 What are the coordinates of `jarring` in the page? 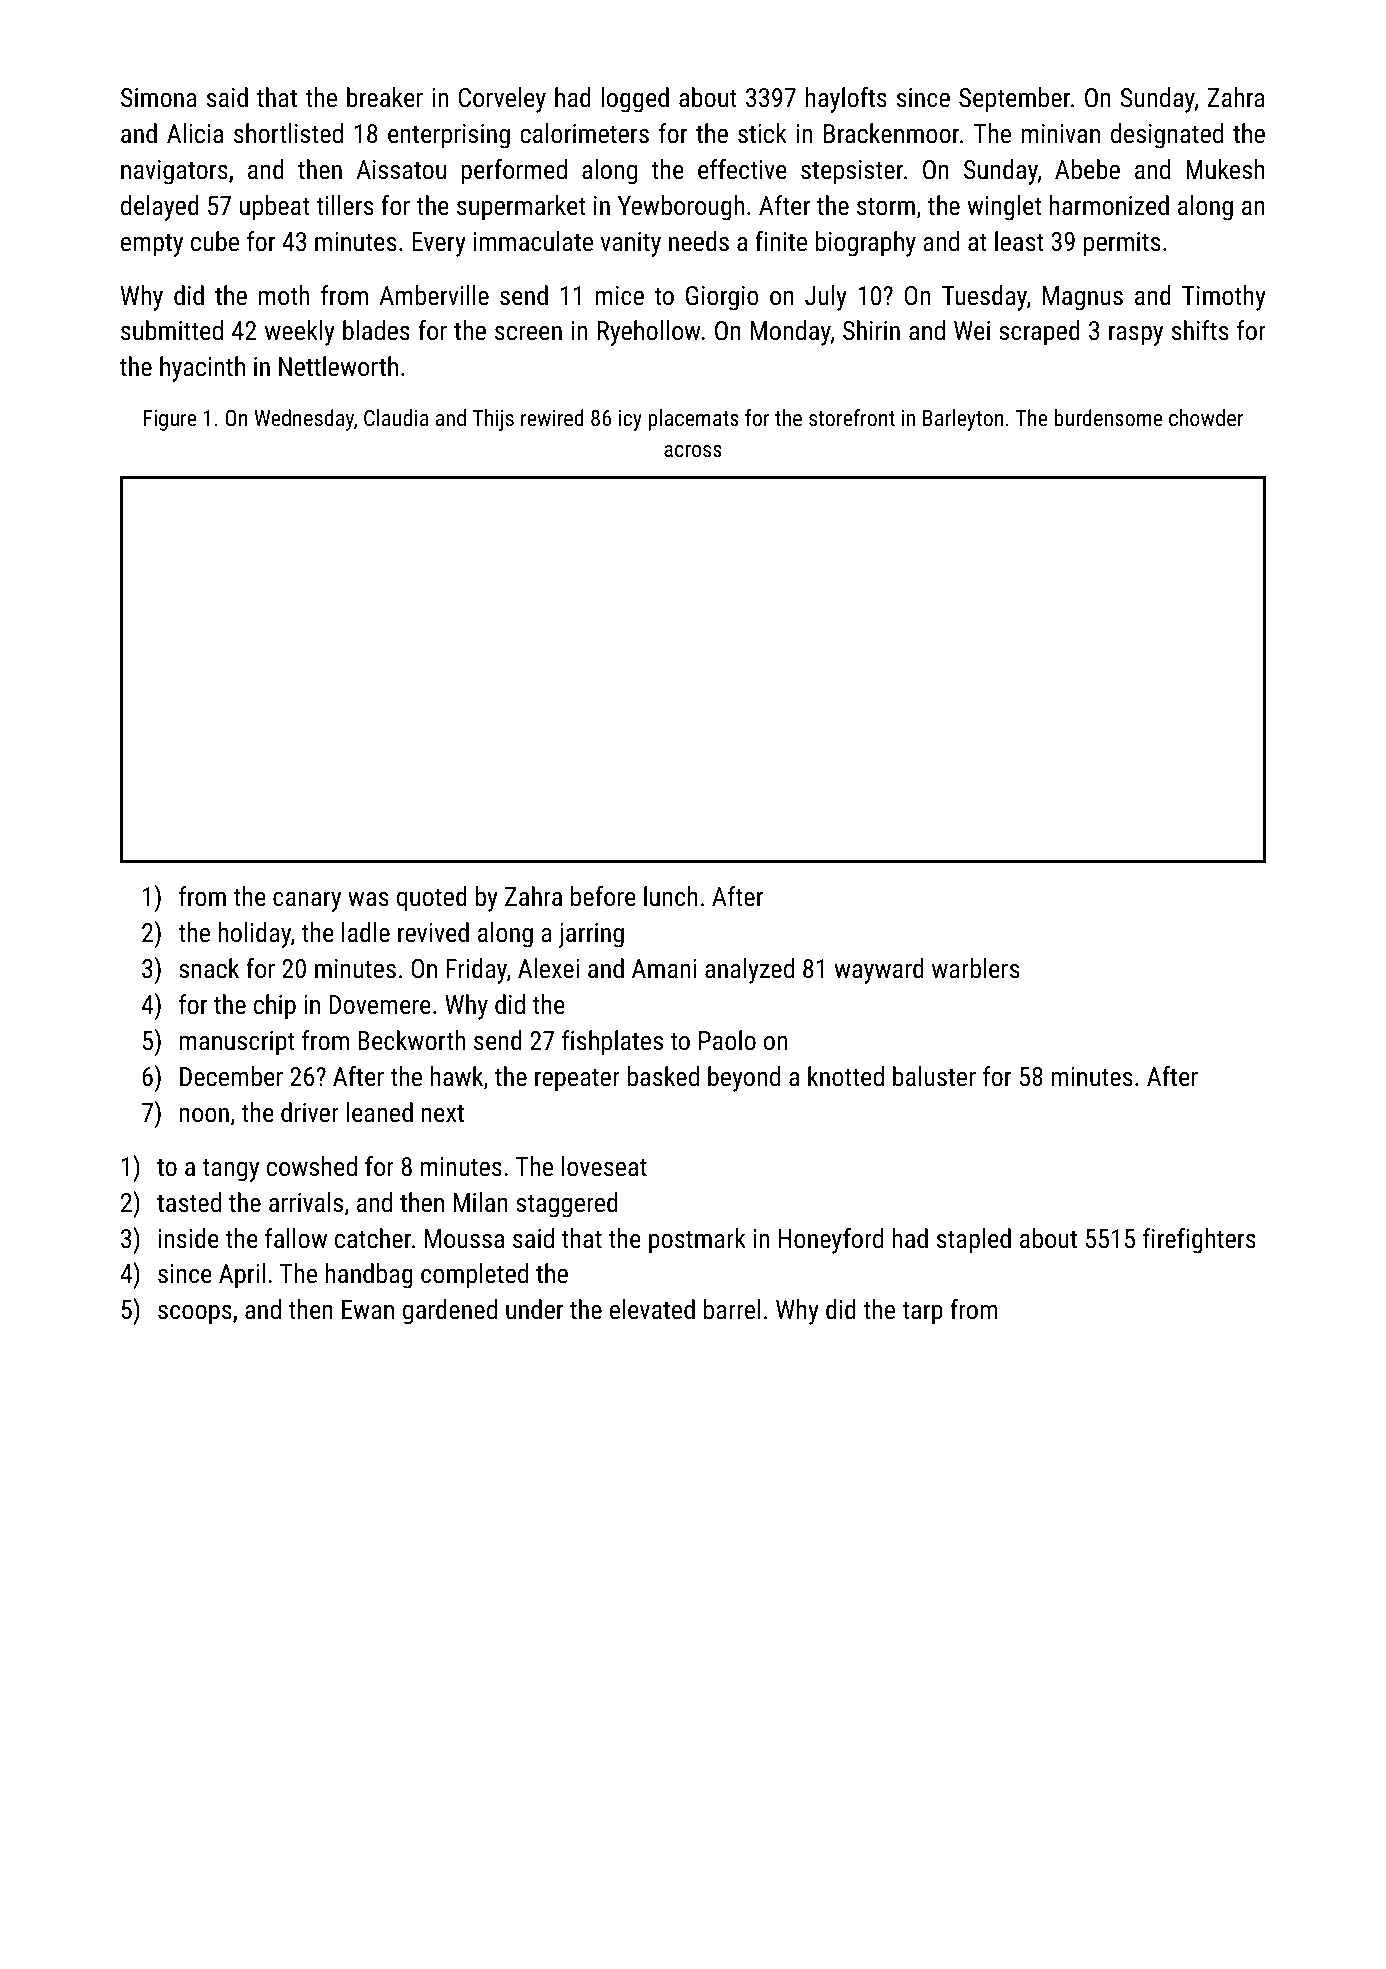 It's located at (591, 935).
